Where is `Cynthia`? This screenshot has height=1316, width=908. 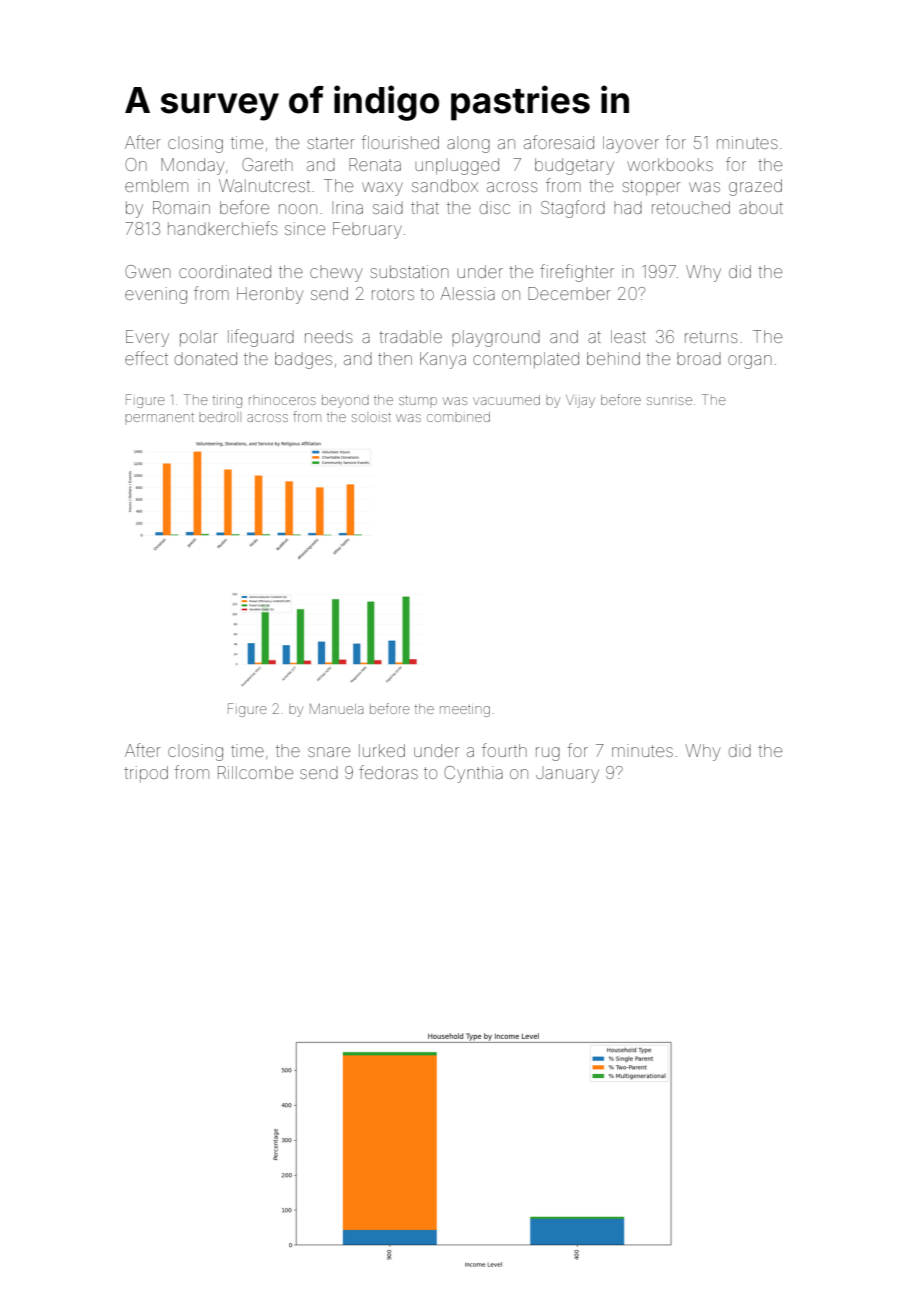 Cynthia is located at coordinates (473, 774).
